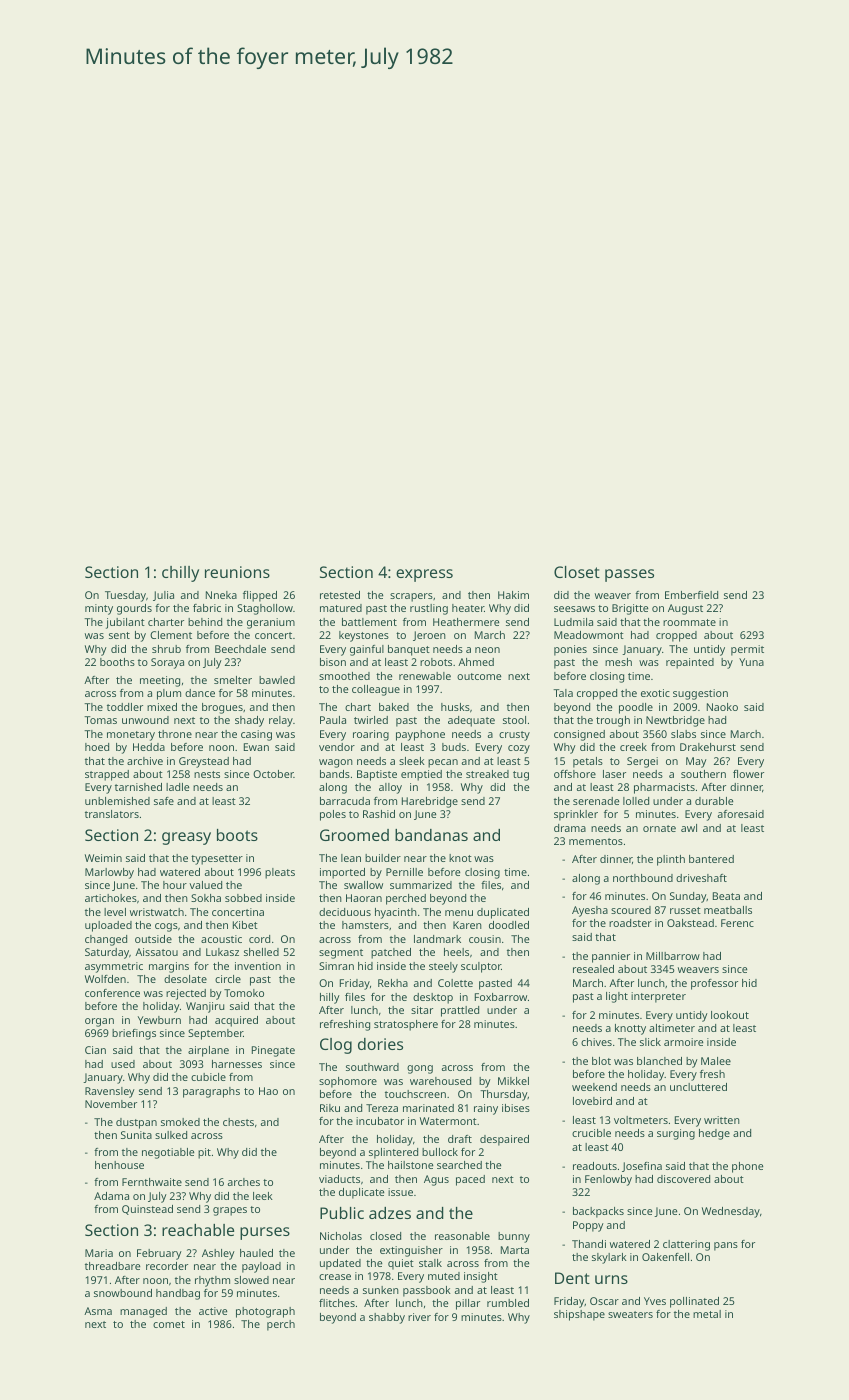 This document has height=1400, width=849. What do you see at coordinates (730, 1015) in the document?
I see `lookout` at bounding box center [730, 1015].
